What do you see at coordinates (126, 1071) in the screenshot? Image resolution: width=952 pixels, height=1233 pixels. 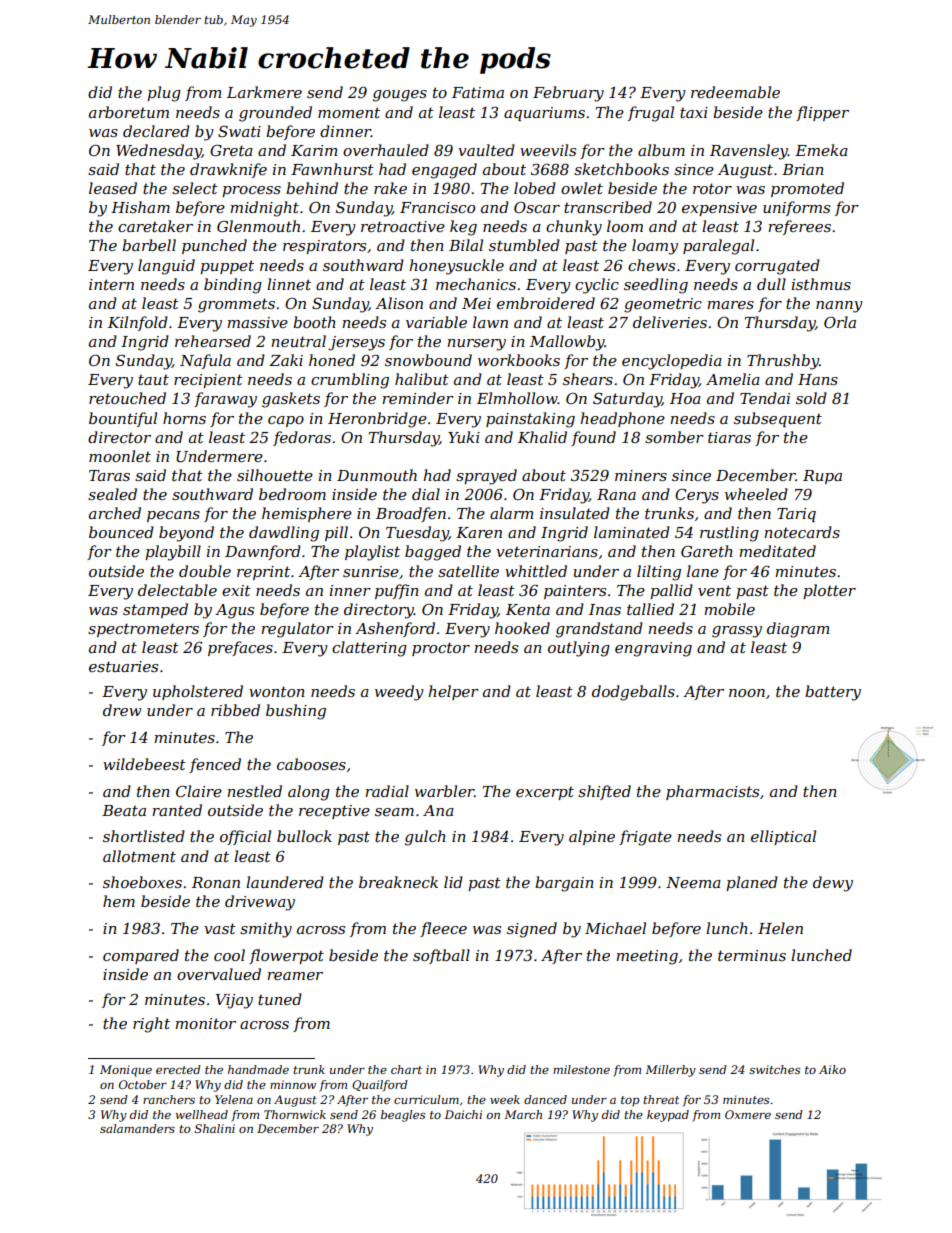 I see `Monique` at bounding box center [126, 1071].
